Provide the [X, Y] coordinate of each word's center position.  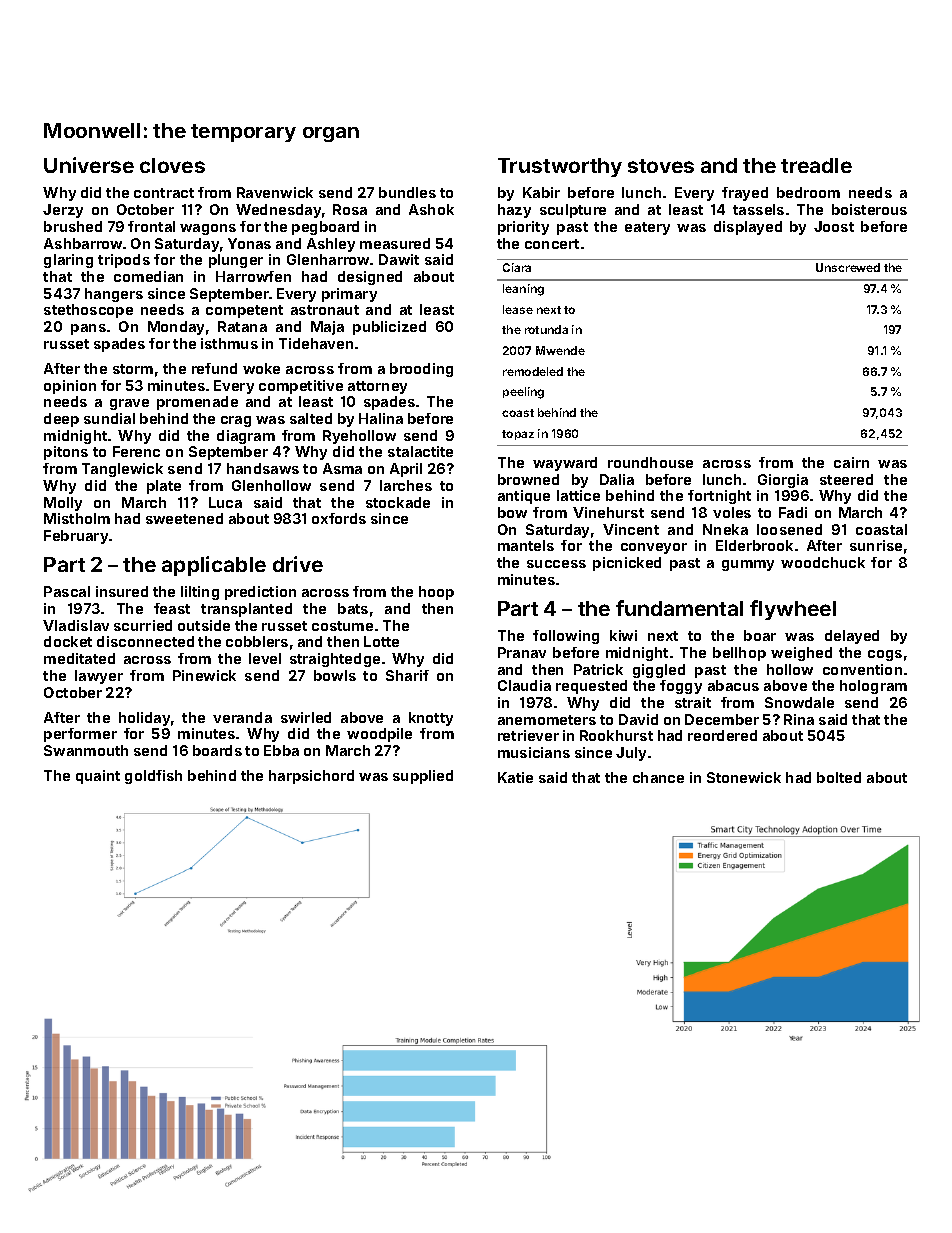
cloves [172, 165]
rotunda [546, 329]
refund [214, 368]
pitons [66, 453]
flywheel [793, 610]
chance [658, 777]
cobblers [257, 641]
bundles [407, 192]
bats [353, 608]
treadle [816, 165]
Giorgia [783, 481]
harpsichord [311, 777]
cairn [851, 462]
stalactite [420, 451]
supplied [423, 777]
